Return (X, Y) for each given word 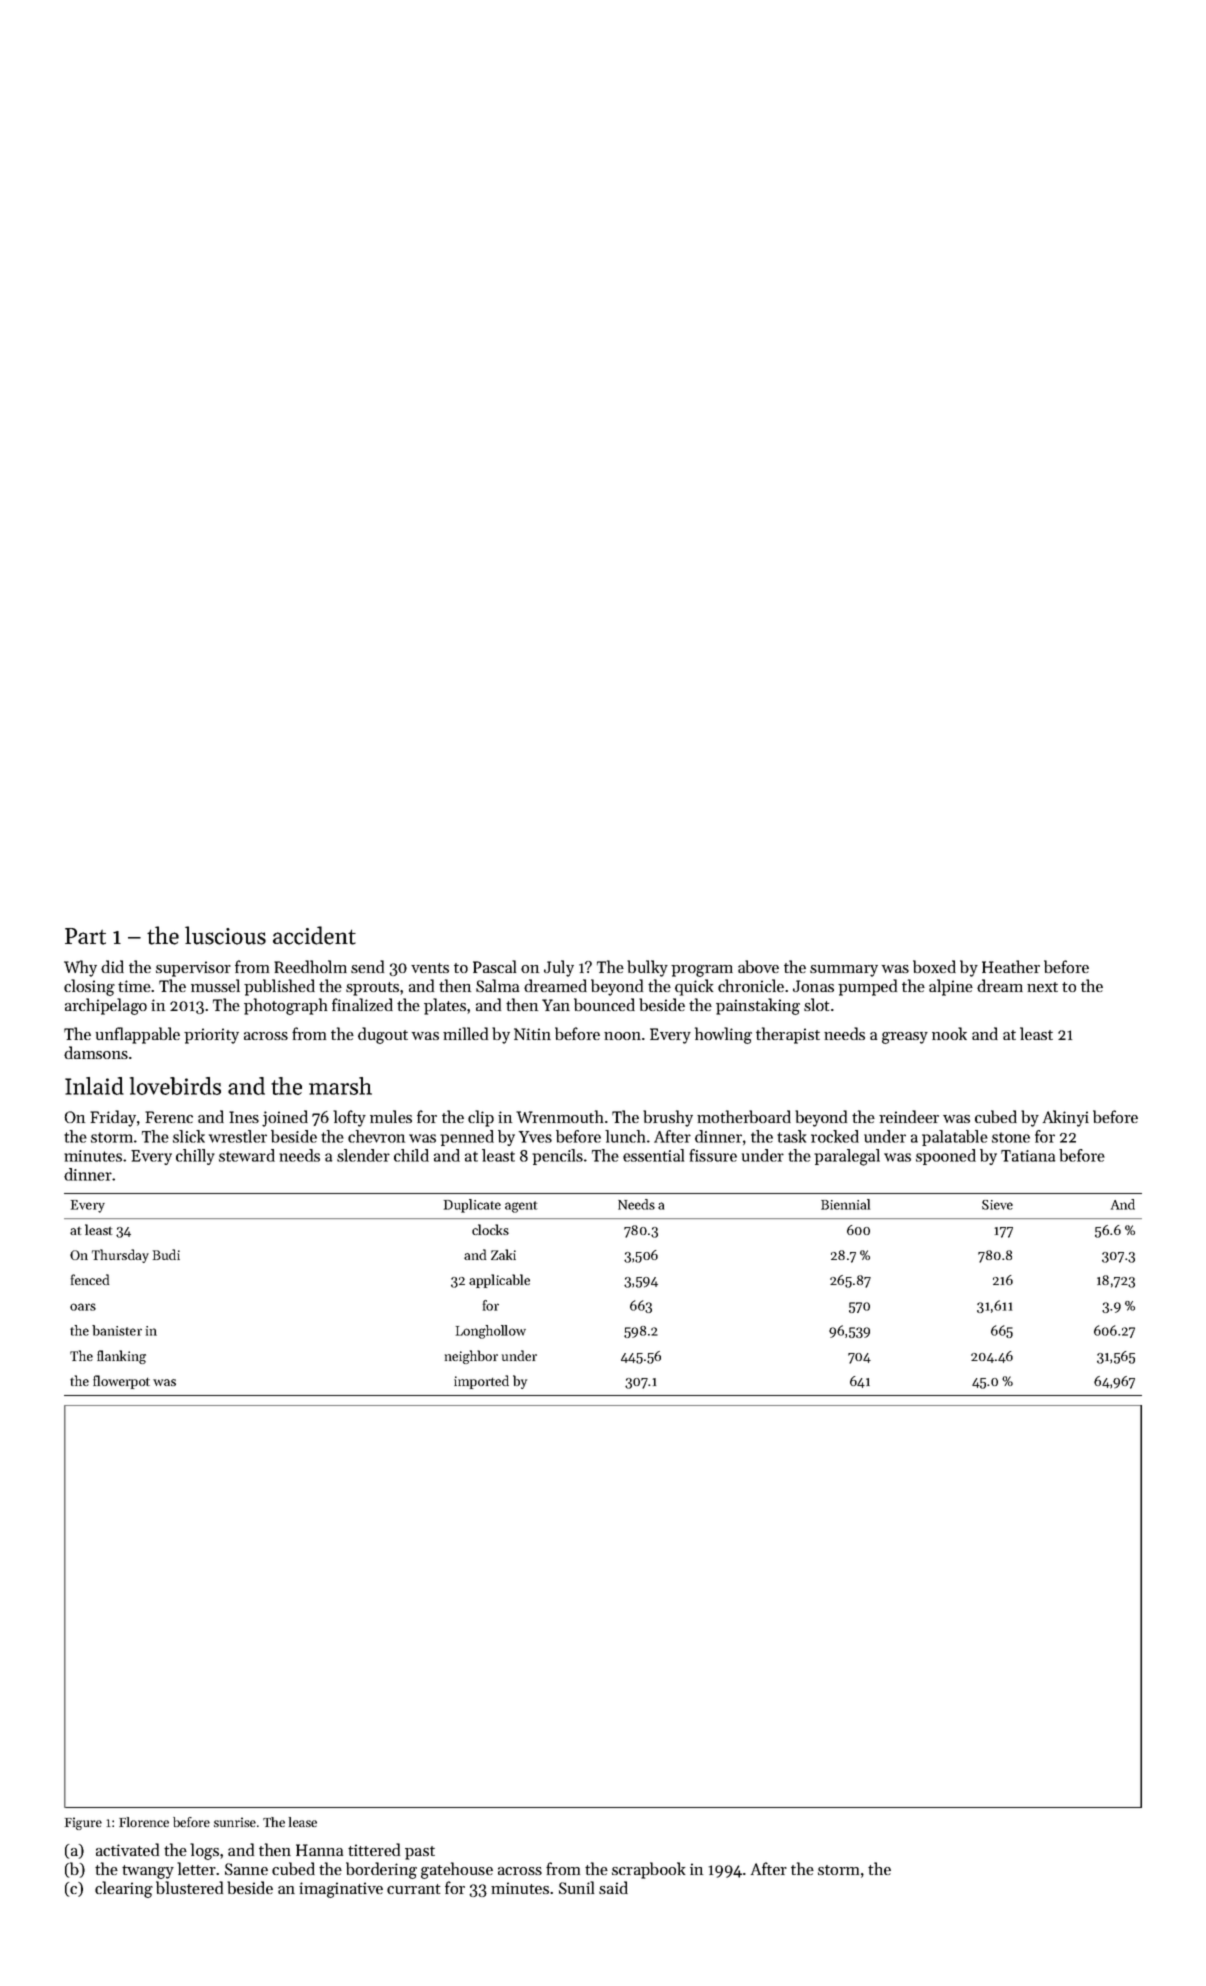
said (613, 1887)
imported (481, 1382)
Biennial (845, 1204)
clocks (490, 1229)
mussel (215, 985)
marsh (340, 1086)
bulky (647, 968)
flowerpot (121, 1382)
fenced (90, 1279)
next (1042, 987)
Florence (144, 1822)
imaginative (341, 1890)
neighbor (471, 1357)
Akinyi (1066, 1118)
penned (467, 1138)
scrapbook (648, 1870)
